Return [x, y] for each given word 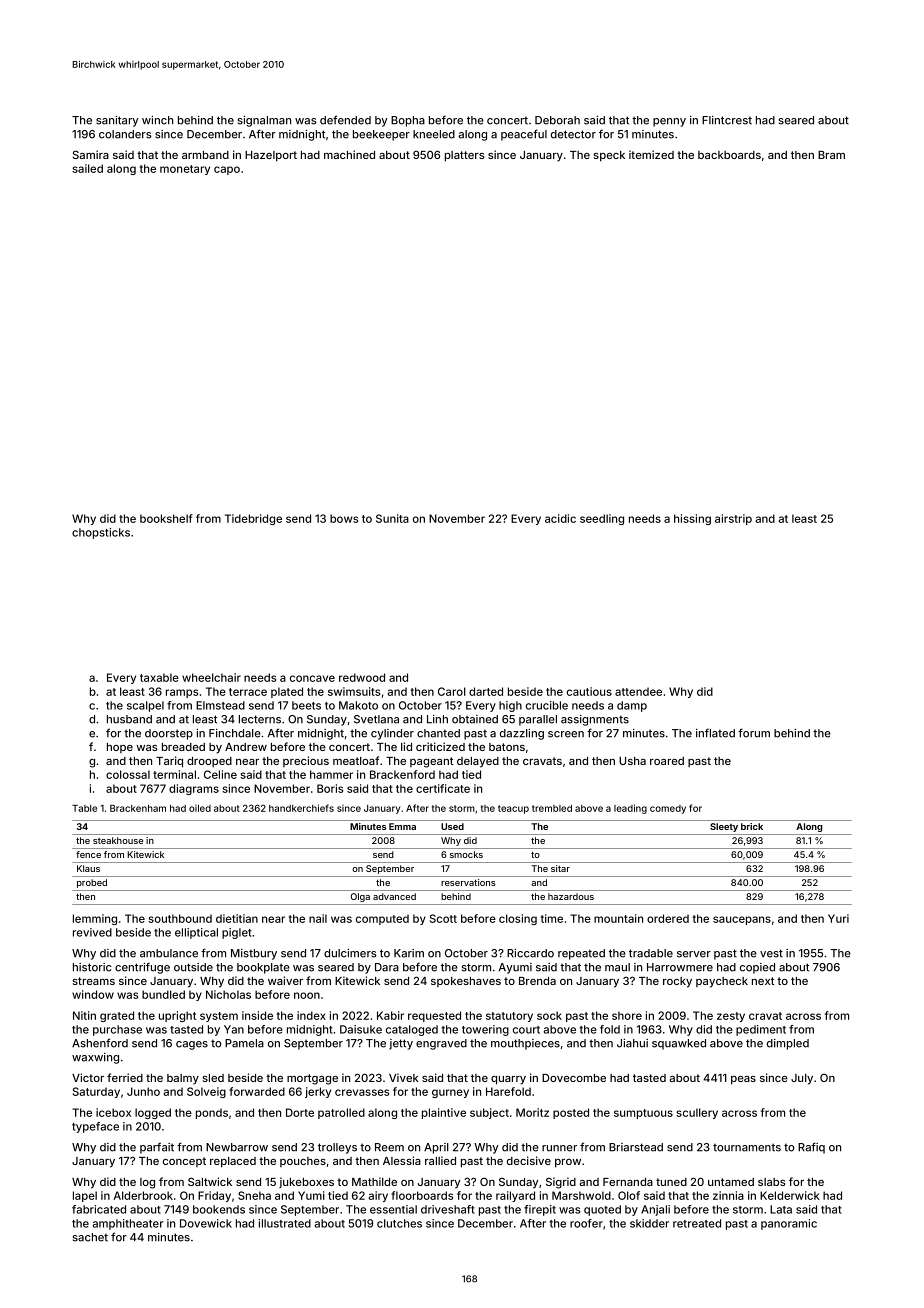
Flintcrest [727, 120]
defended [345, 120]
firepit [540, 1210]
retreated [697, 1223]
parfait [157, 1148]
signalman [264, 121]
